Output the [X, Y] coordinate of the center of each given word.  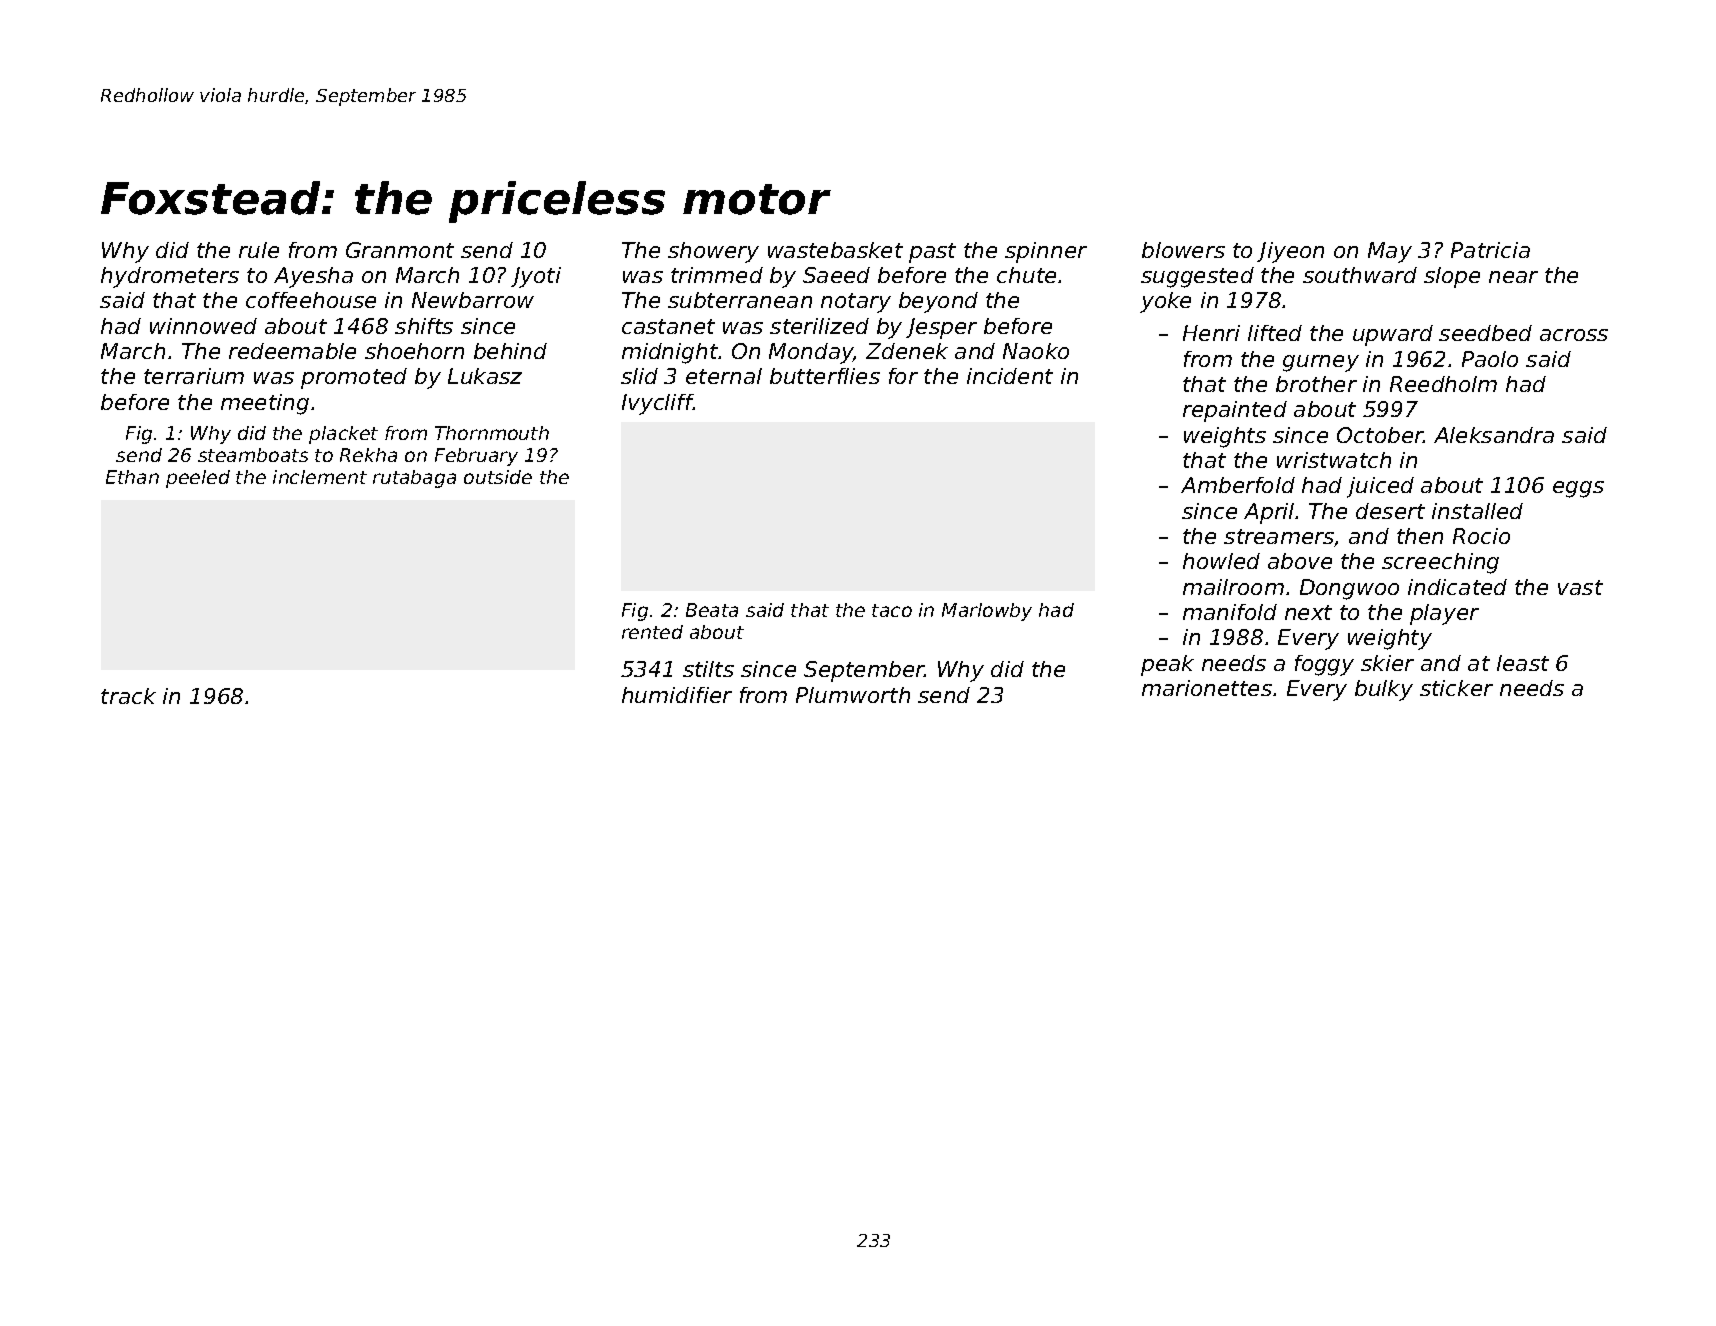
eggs [1578, 489]
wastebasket [835, 250]
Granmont [400, 250]
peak [1167, 665]
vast [1580, 587]
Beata [712, 610]
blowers [1183, 250]
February [476, 457]
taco [892, 610]
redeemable [292, 351]
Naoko [1036, 351]
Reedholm [1443, 384]
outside [498, 477]
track [128, 696]
